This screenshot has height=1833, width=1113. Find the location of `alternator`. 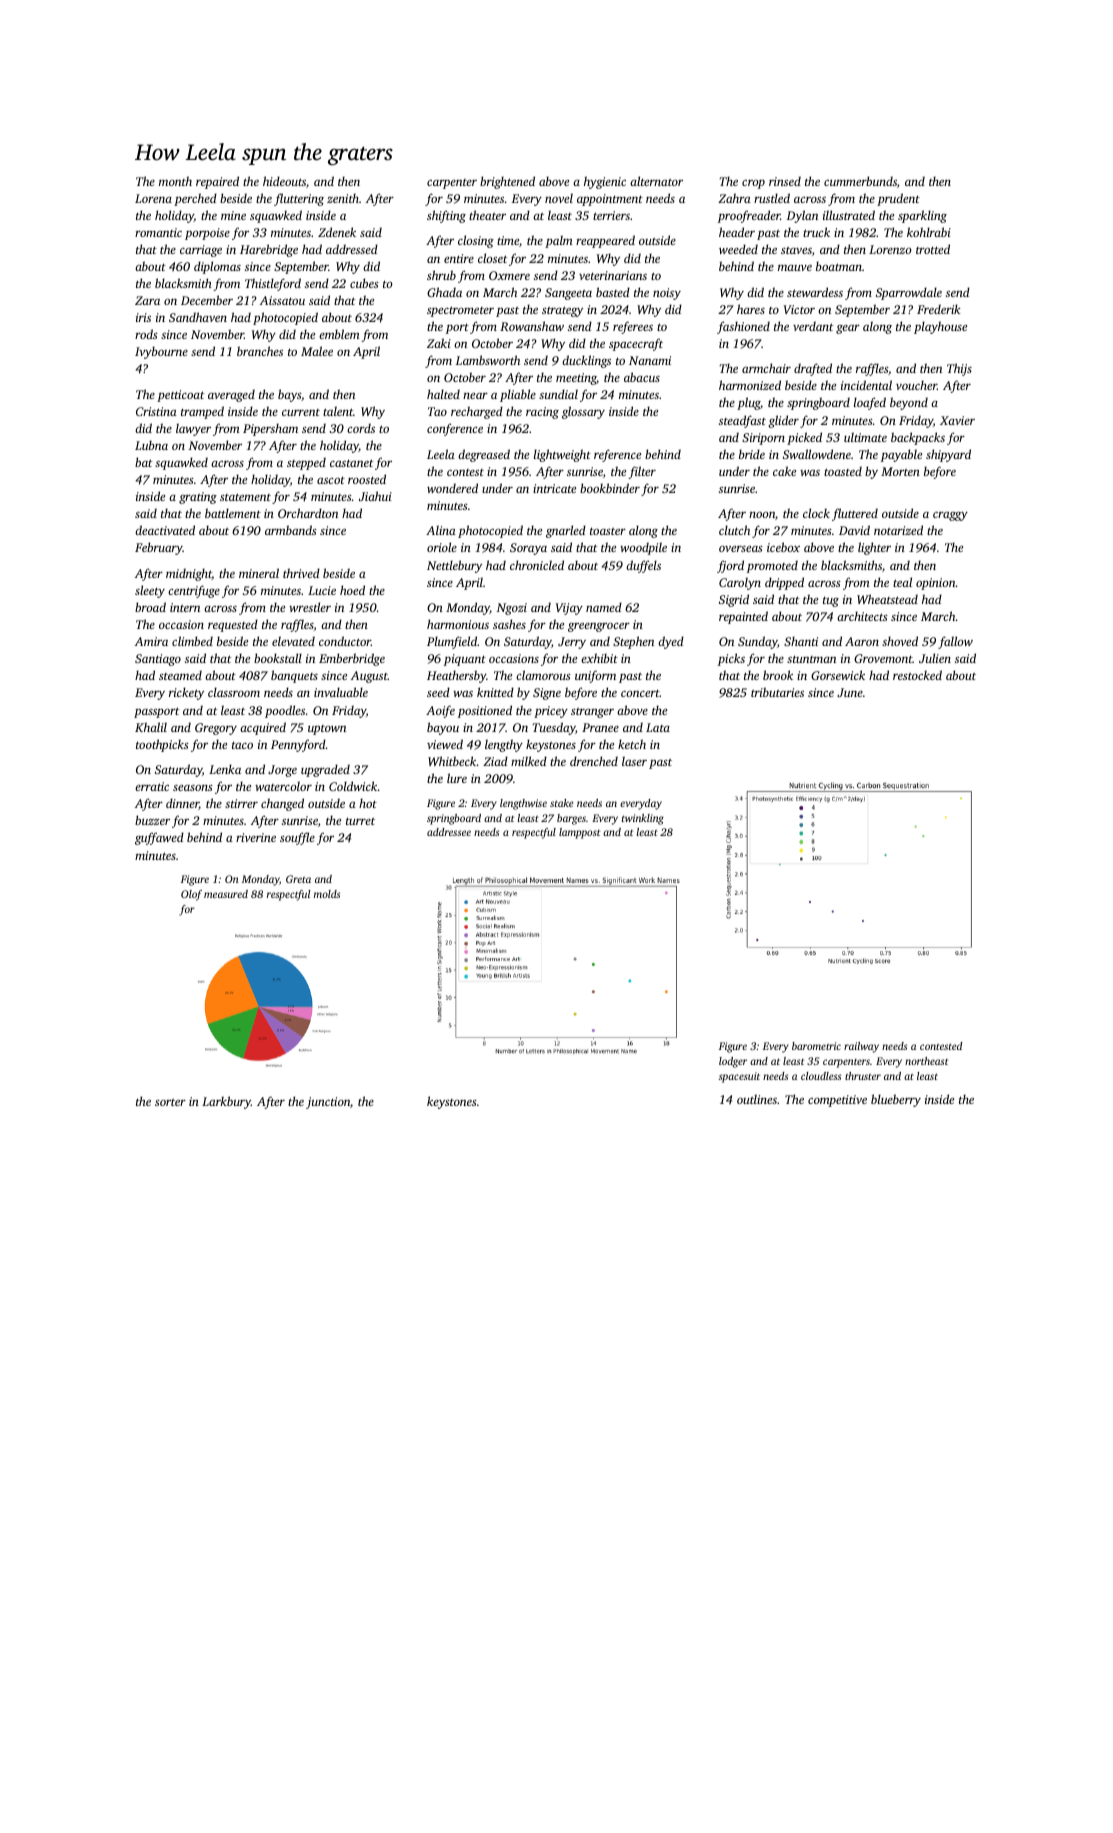

alternator is located at coordinates (656, 181).
